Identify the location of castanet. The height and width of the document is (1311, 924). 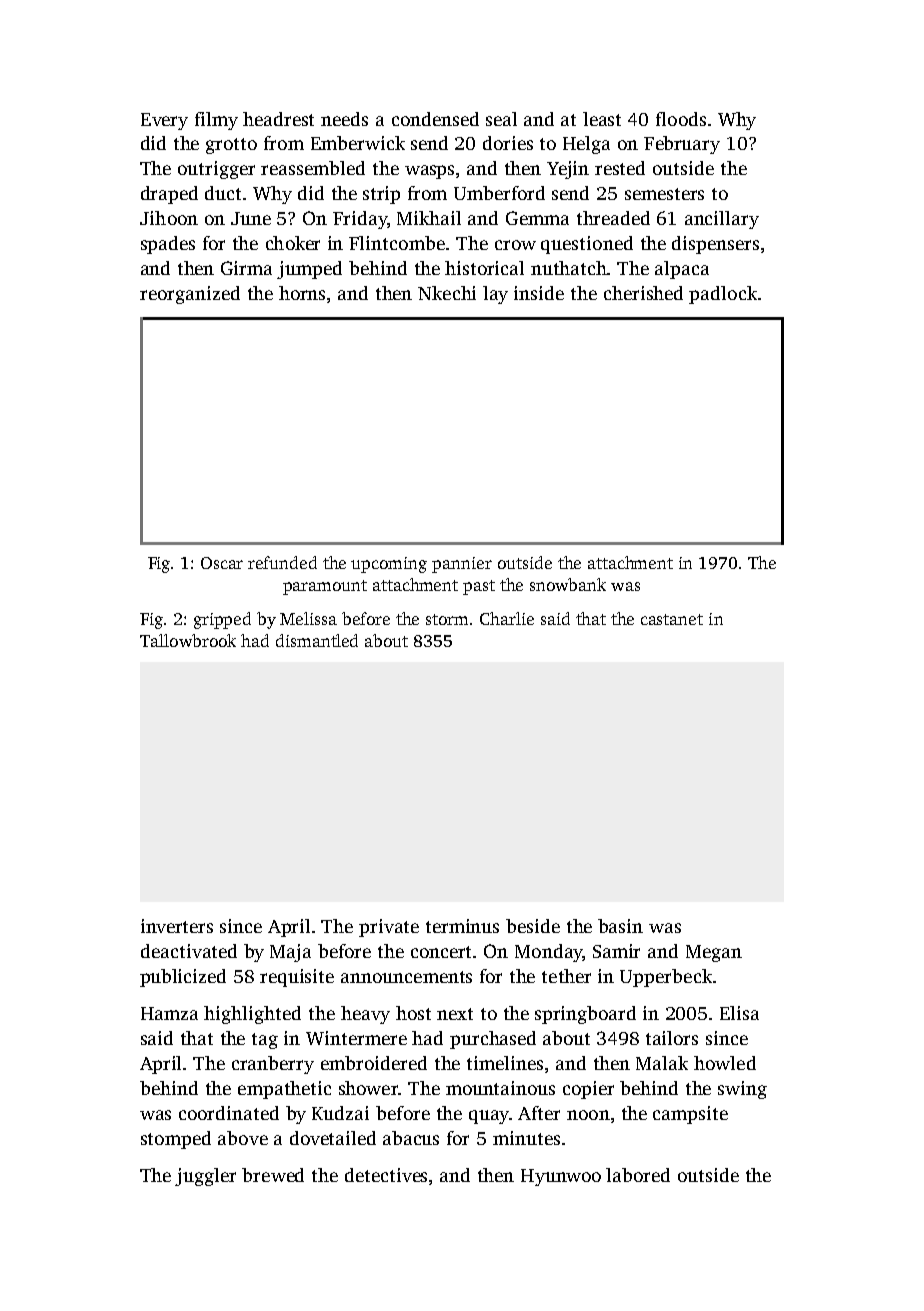
(672, 619).
